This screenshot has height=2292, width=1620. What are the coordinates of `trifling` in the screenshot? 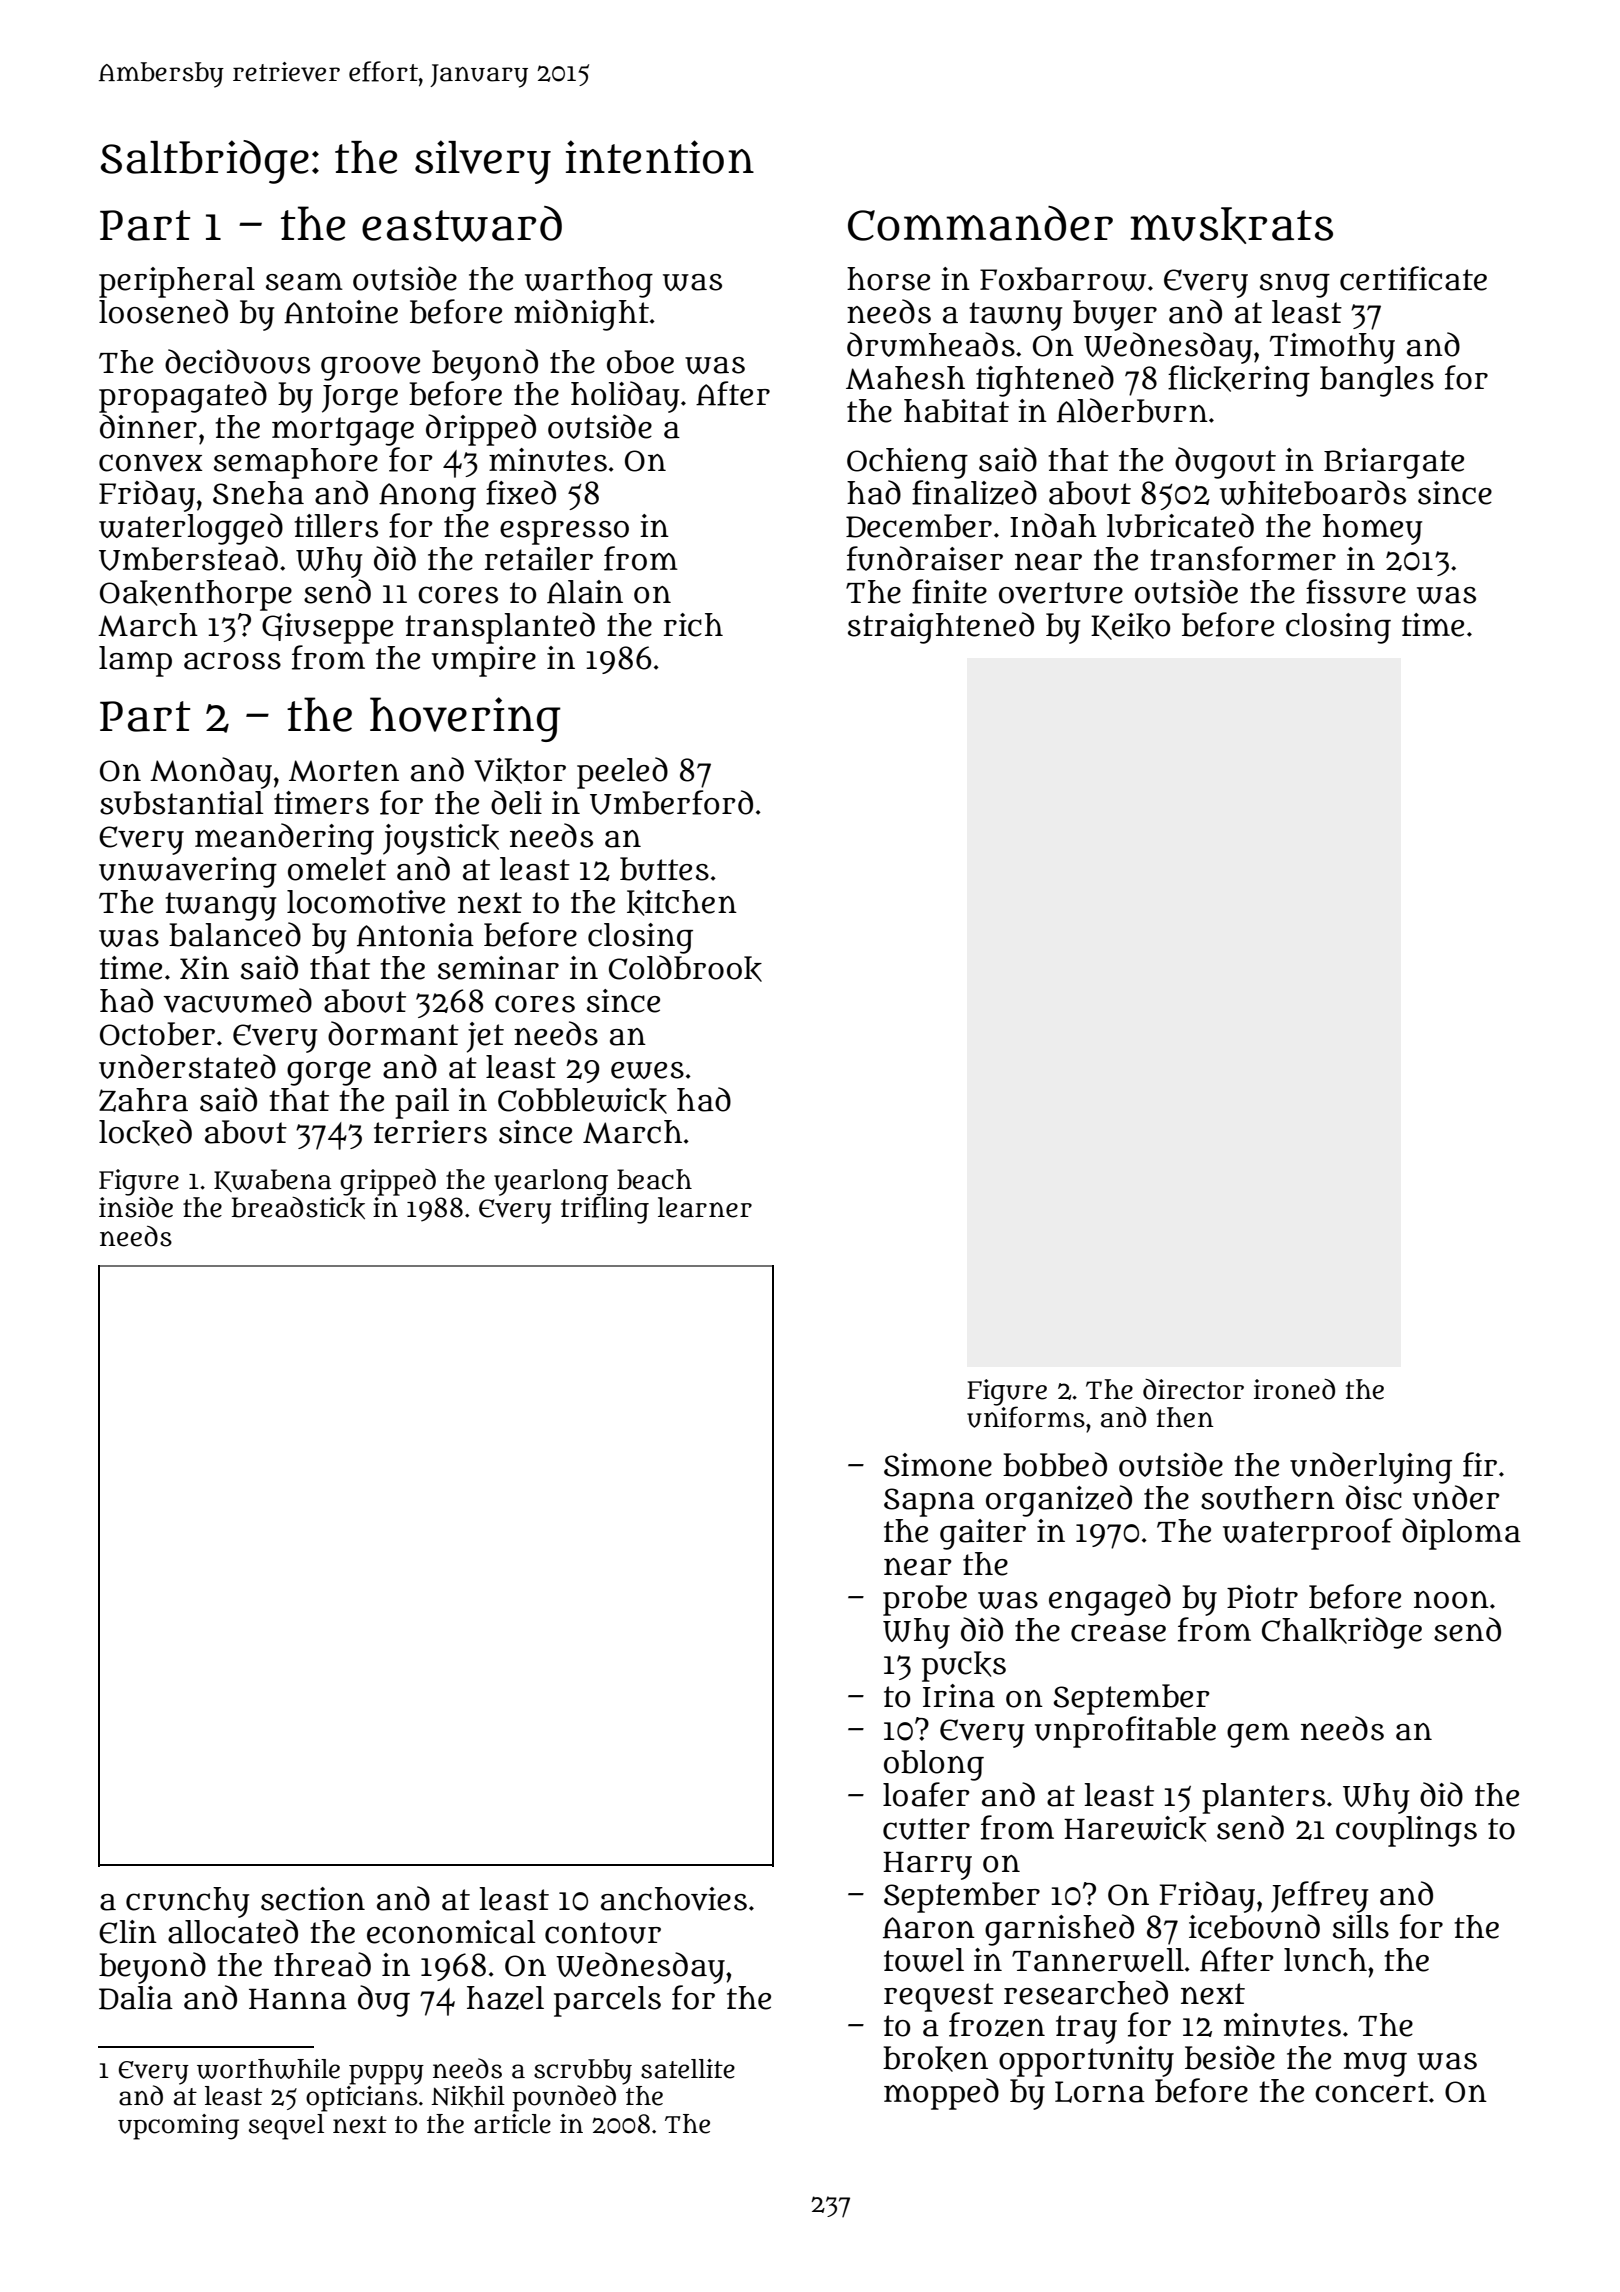 It's located at (605, 1210).
